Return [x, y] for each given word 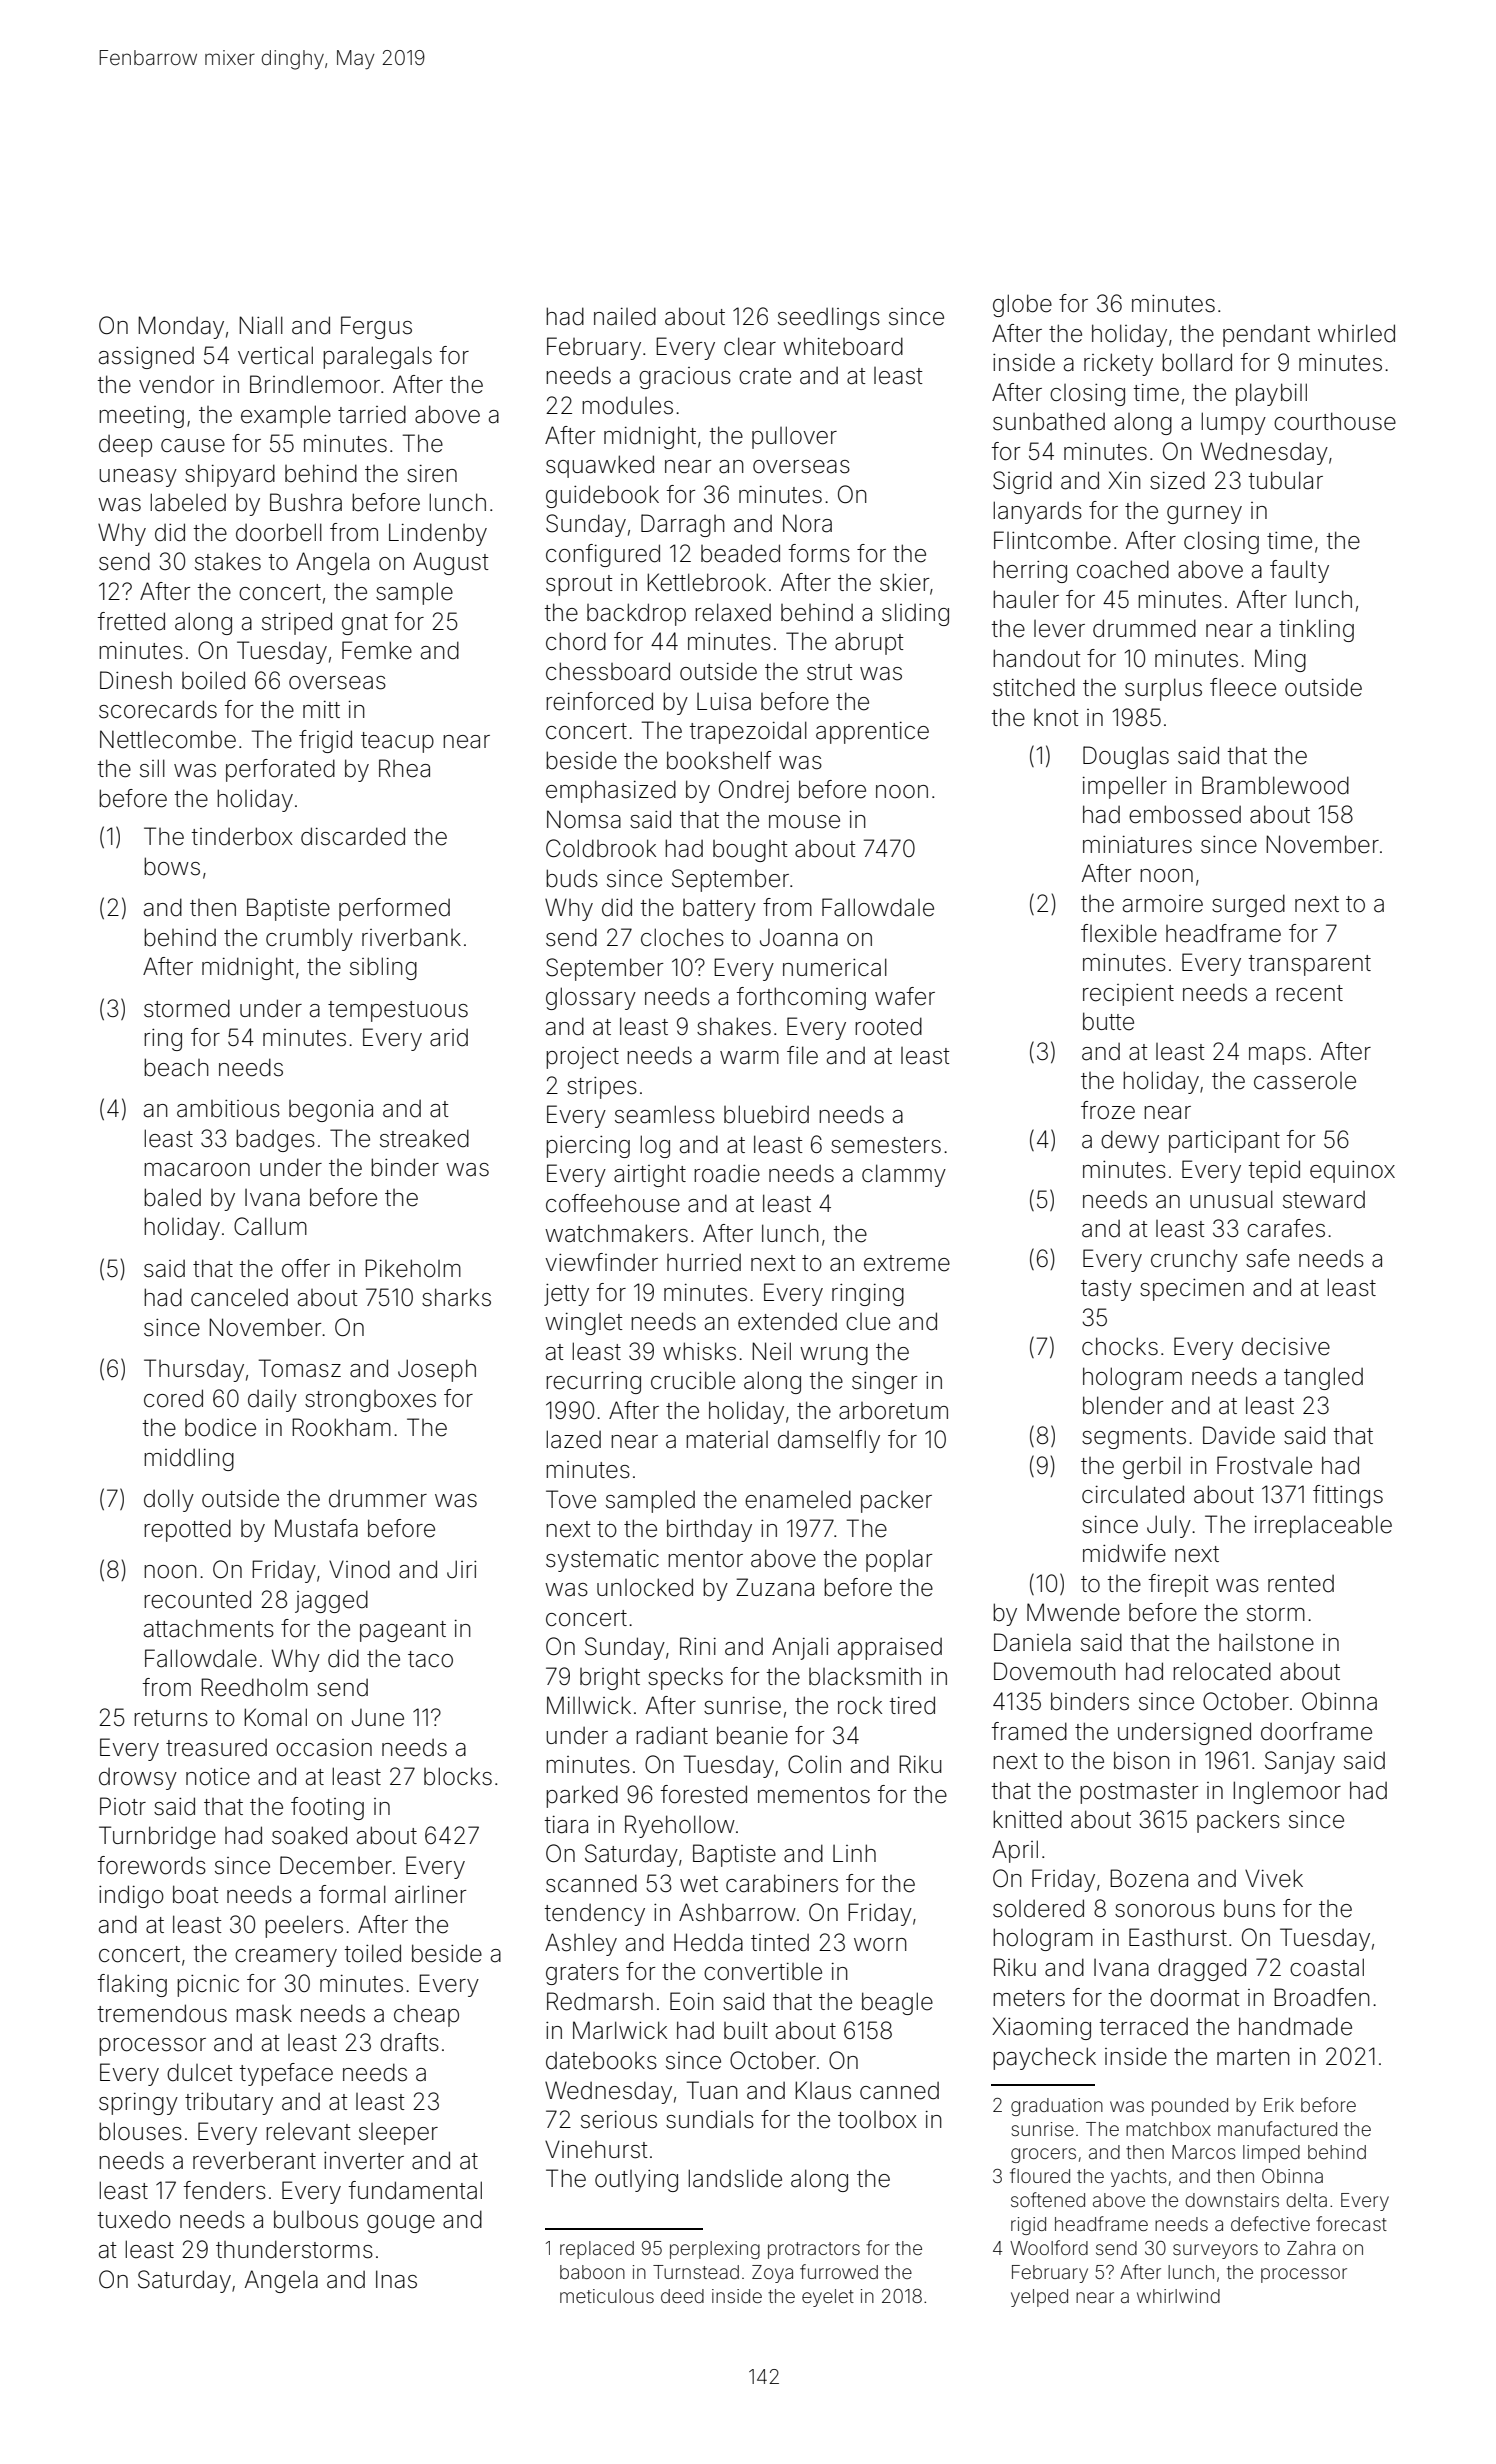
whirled [1356, 333]
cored [173, 1398]
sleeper [398, 2134]
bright [610, 1678]
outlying [636, 2181]
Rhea [404, 768]
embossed [1185, 814]
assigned [146, 358]
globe [1022, 305]
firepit [1178, 1585]
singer [885, 1383]
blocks [458, 1776]
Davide [1239, 1435]
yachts [1139, 2178]
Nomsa [584, 819]
